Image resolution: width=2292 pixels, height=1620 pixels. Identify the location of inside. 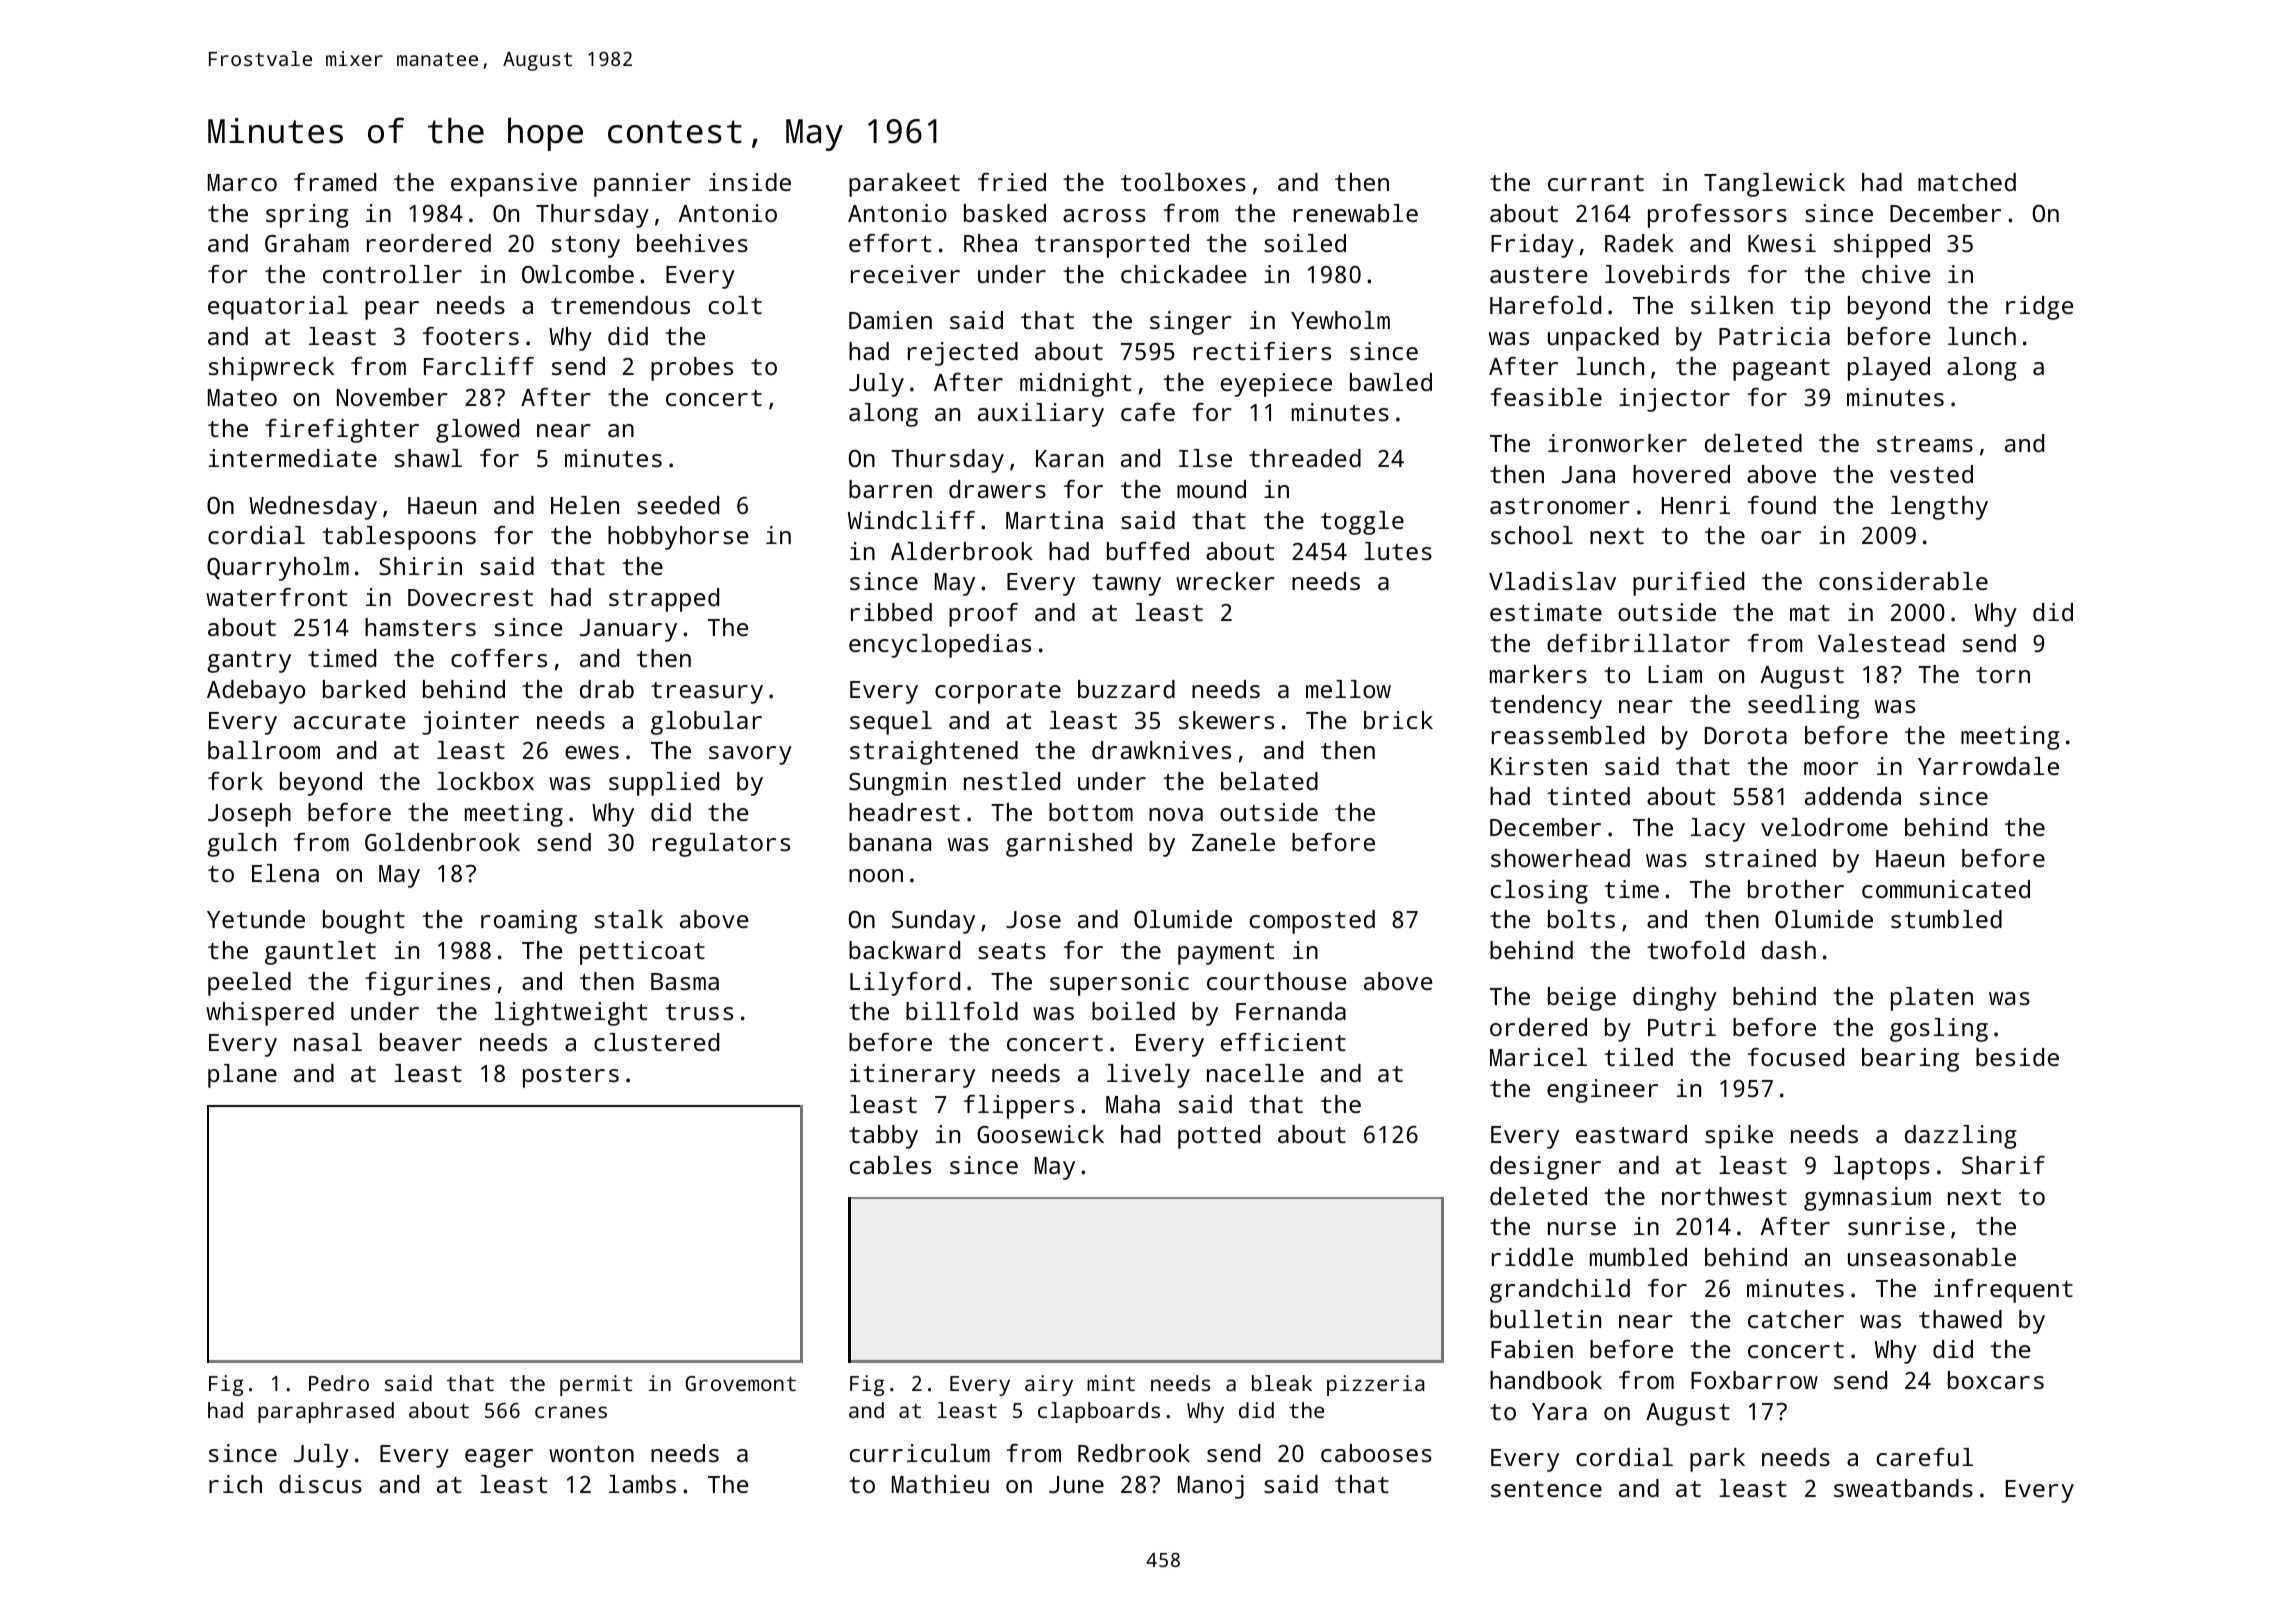
(750, 182).
